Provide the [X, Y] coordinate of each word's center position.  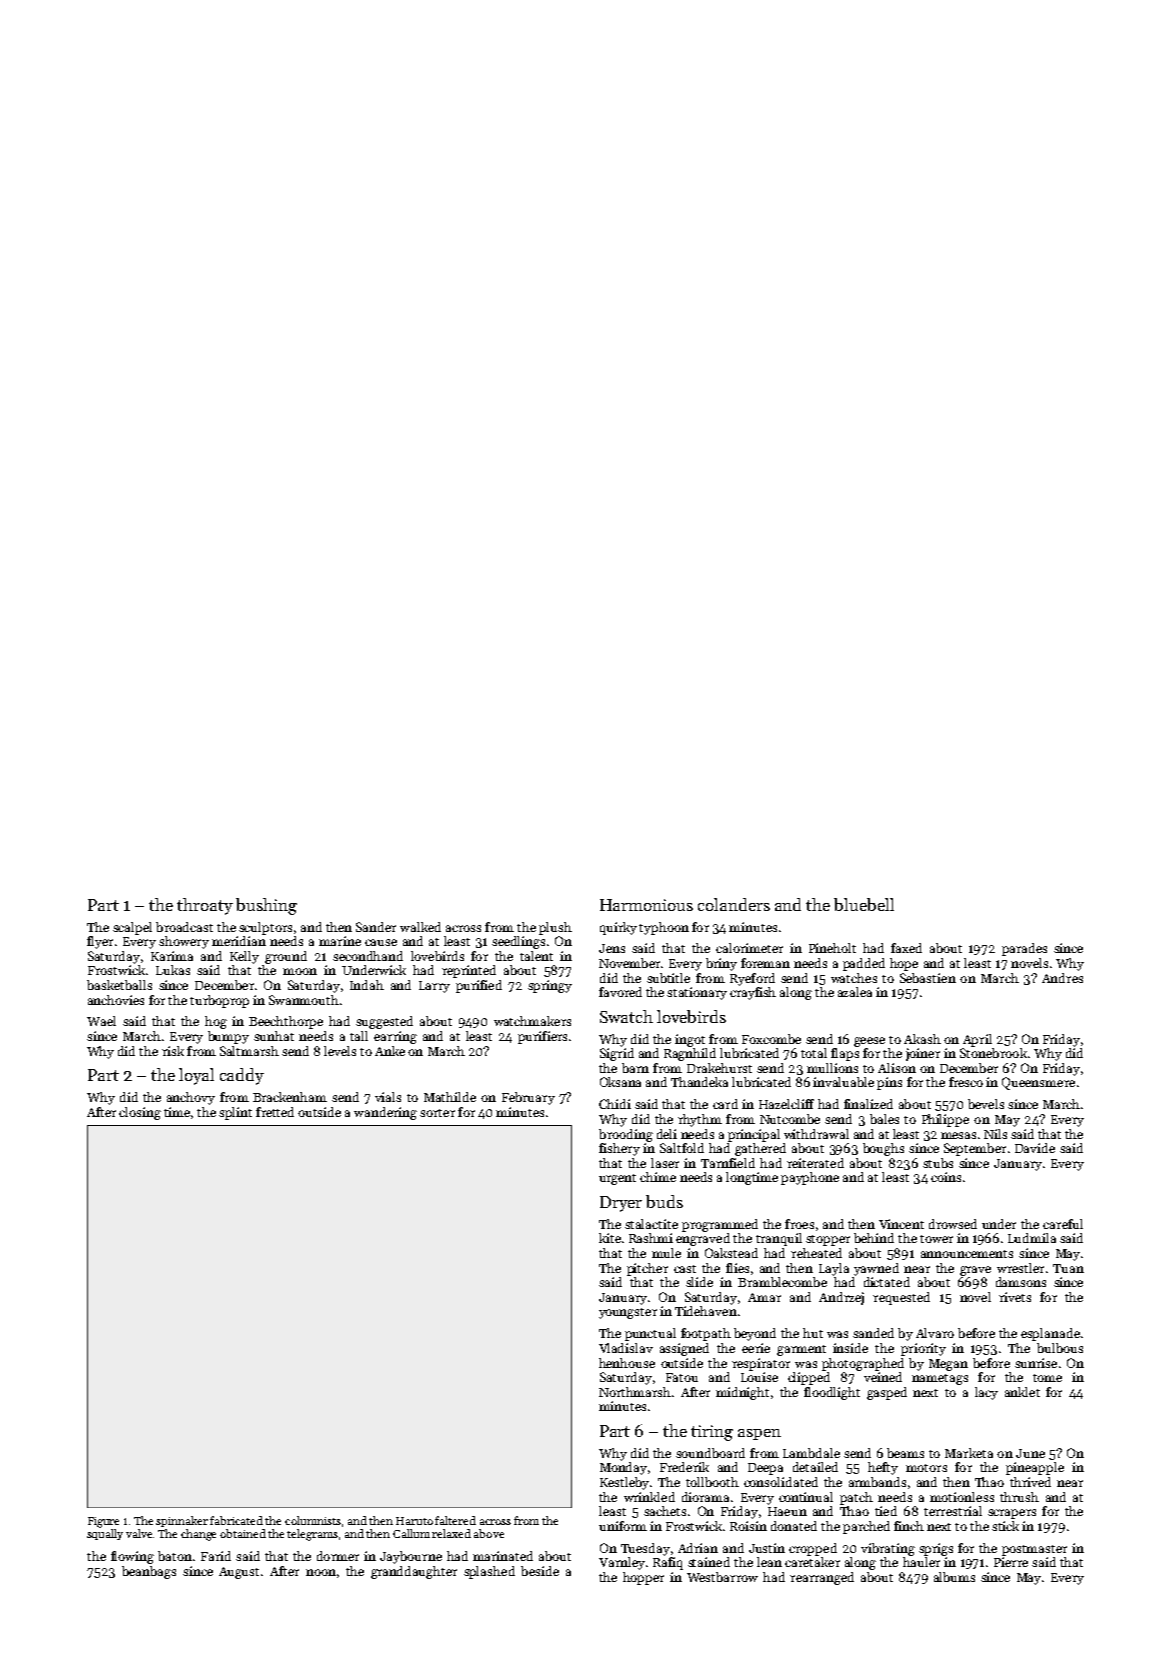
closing [140, 1113]
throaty [205, 906]
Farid [216, 1556]
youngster [628, 1313]
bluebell [864, 904]
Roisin [748, 1526]
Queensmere [1038, 1083]
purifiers [542, 1037]
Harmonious [646, 905]
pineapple [1035, 1468]
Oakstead [731, 1253]
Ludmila [1032, 1238]
